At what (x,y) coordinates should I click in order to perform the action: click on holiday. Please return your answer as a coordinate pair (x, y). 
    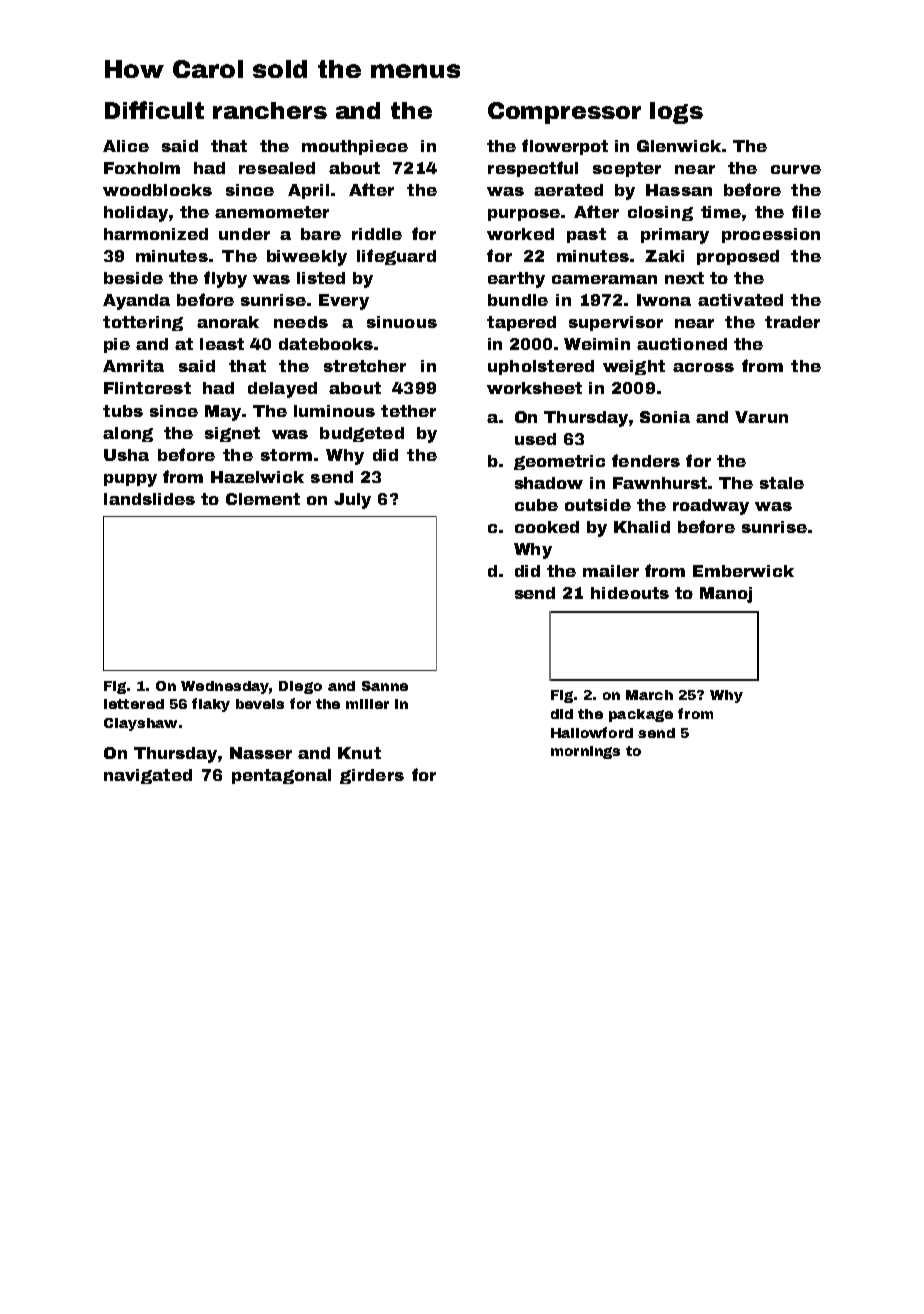
    Looking at the image, I should click on (136, 214).
